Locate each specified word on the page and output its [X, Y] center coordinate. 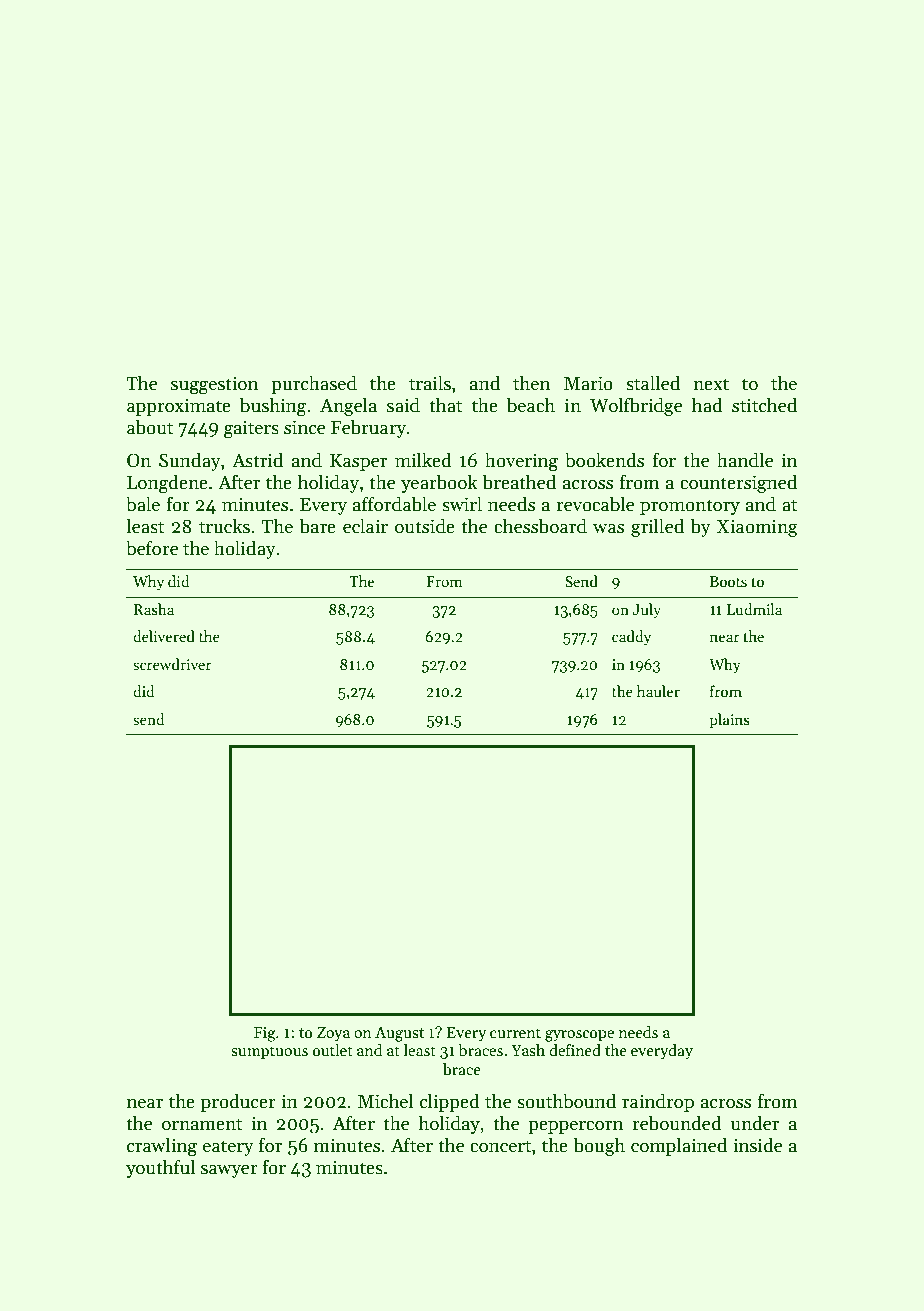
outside [425, 526]
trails [430, 383]
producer [238, 1102]
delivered [164, 636]
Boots [728, 581]
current [515, 1033]
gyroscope [579, 1036]
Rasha [154, 609]
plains [729, 720]
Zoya [333, 1034]
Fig [265, 1034]
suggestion [214, 385]
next [711, 384]
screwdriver [172, 664]
